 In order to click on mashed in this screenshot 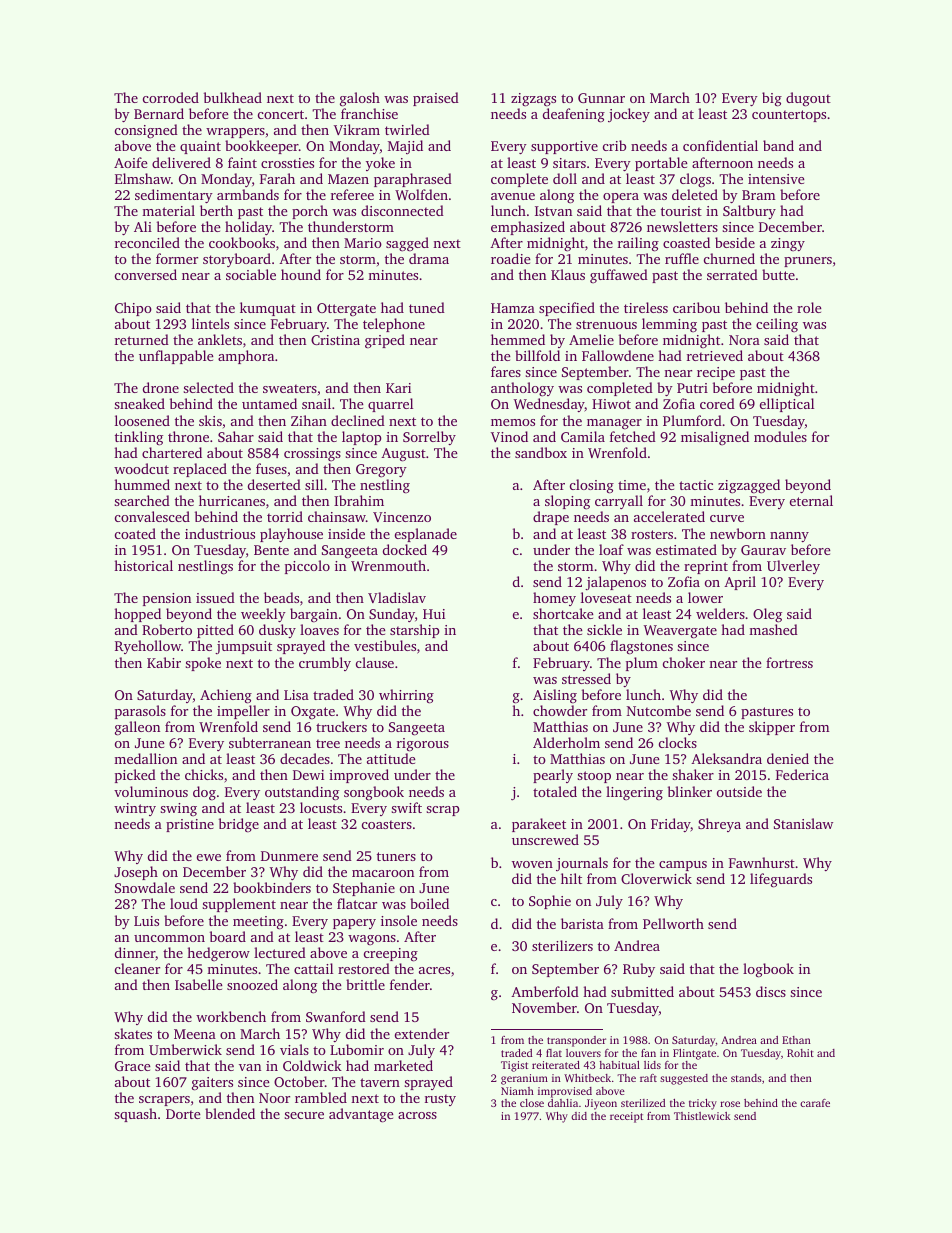, I will do `click(773, 629)`.
